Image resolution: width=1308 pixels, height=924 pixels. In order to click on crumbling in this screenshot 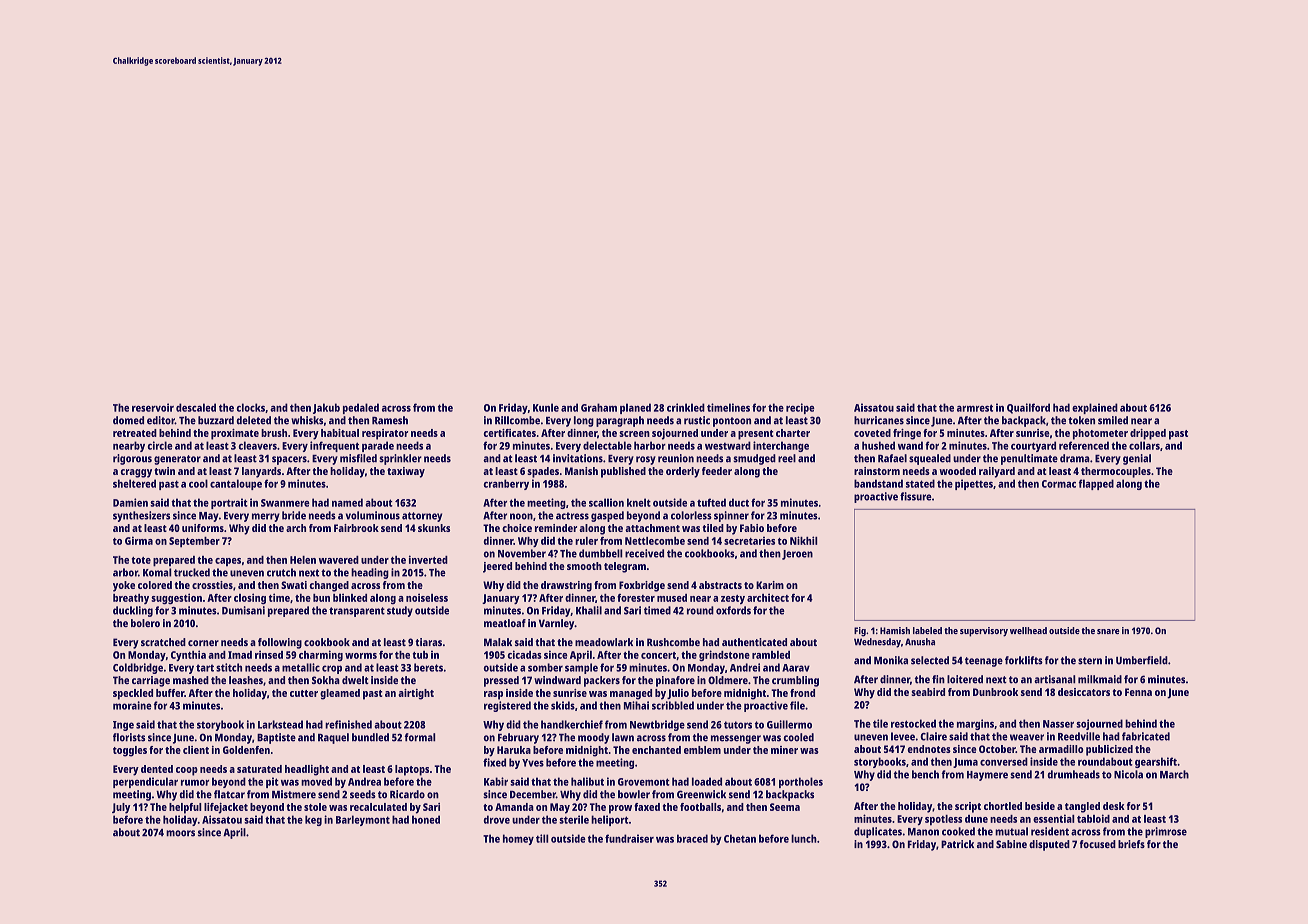, I will do `click(795, 681)`.
